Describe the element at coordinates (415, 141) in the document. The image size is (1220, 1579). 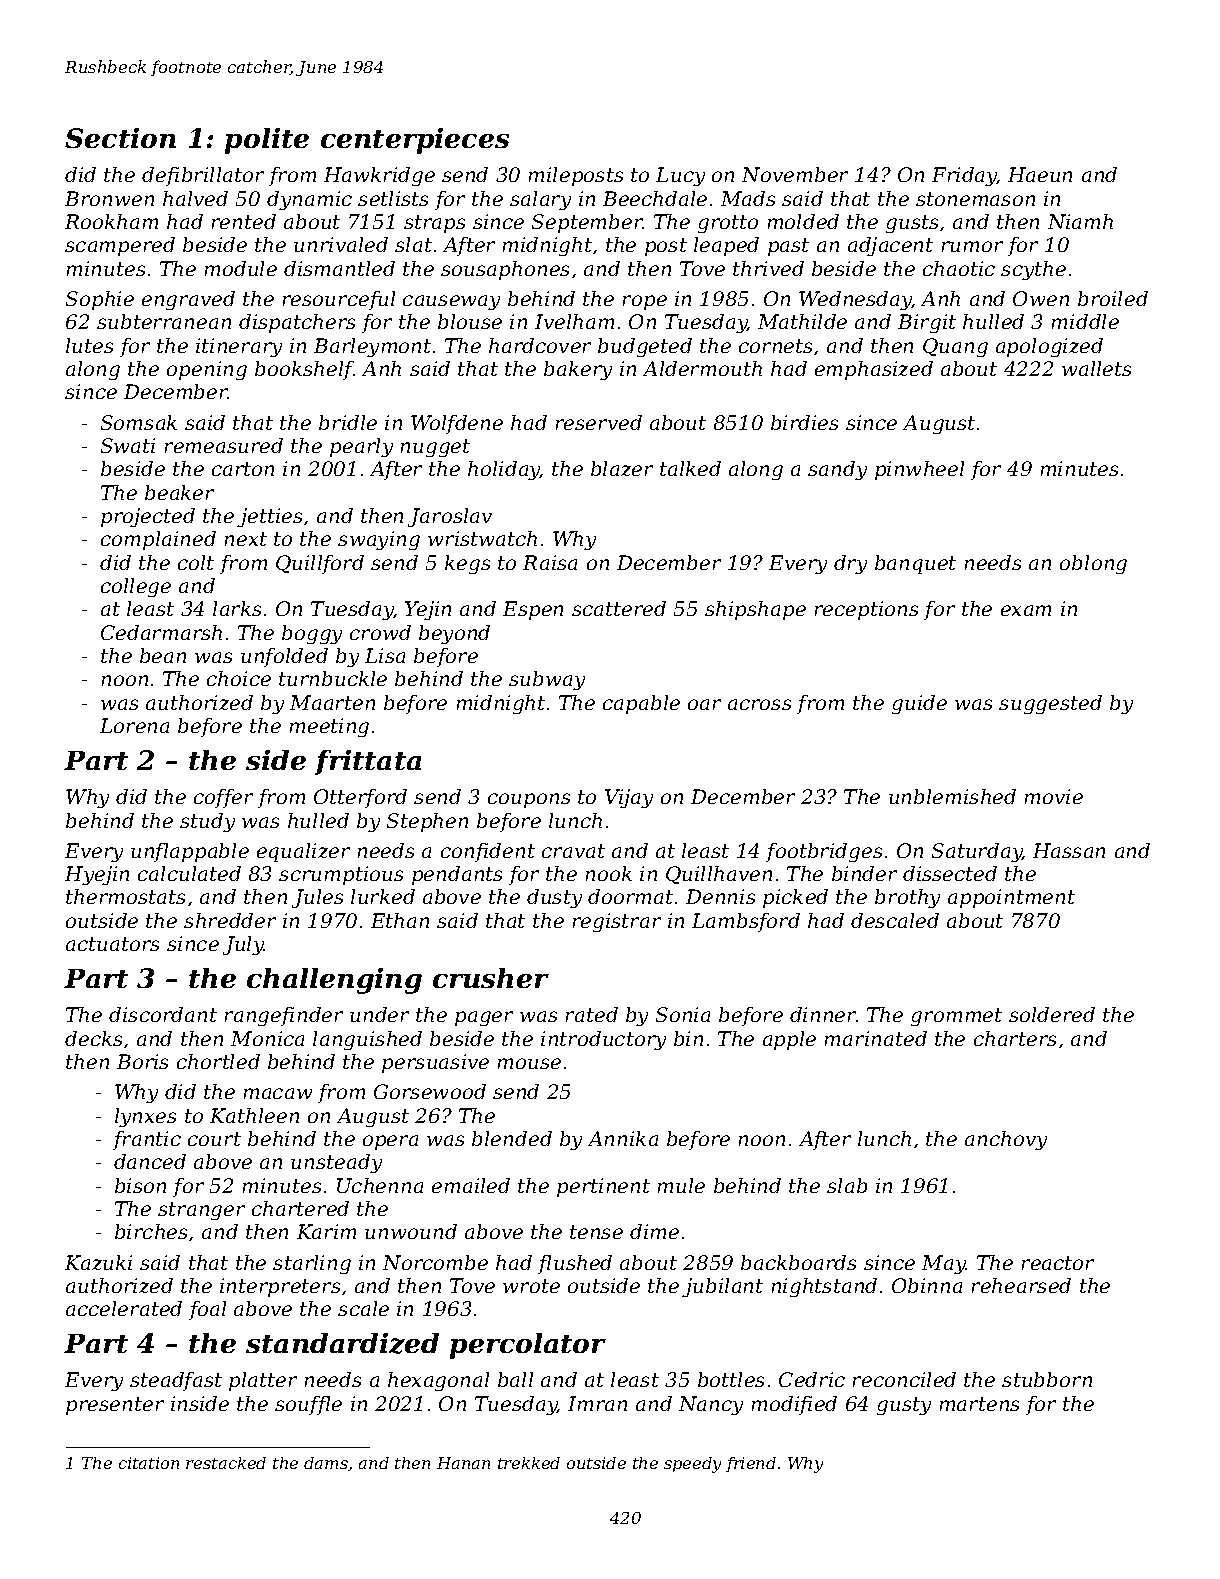
I see `centerpieces` at that location.
